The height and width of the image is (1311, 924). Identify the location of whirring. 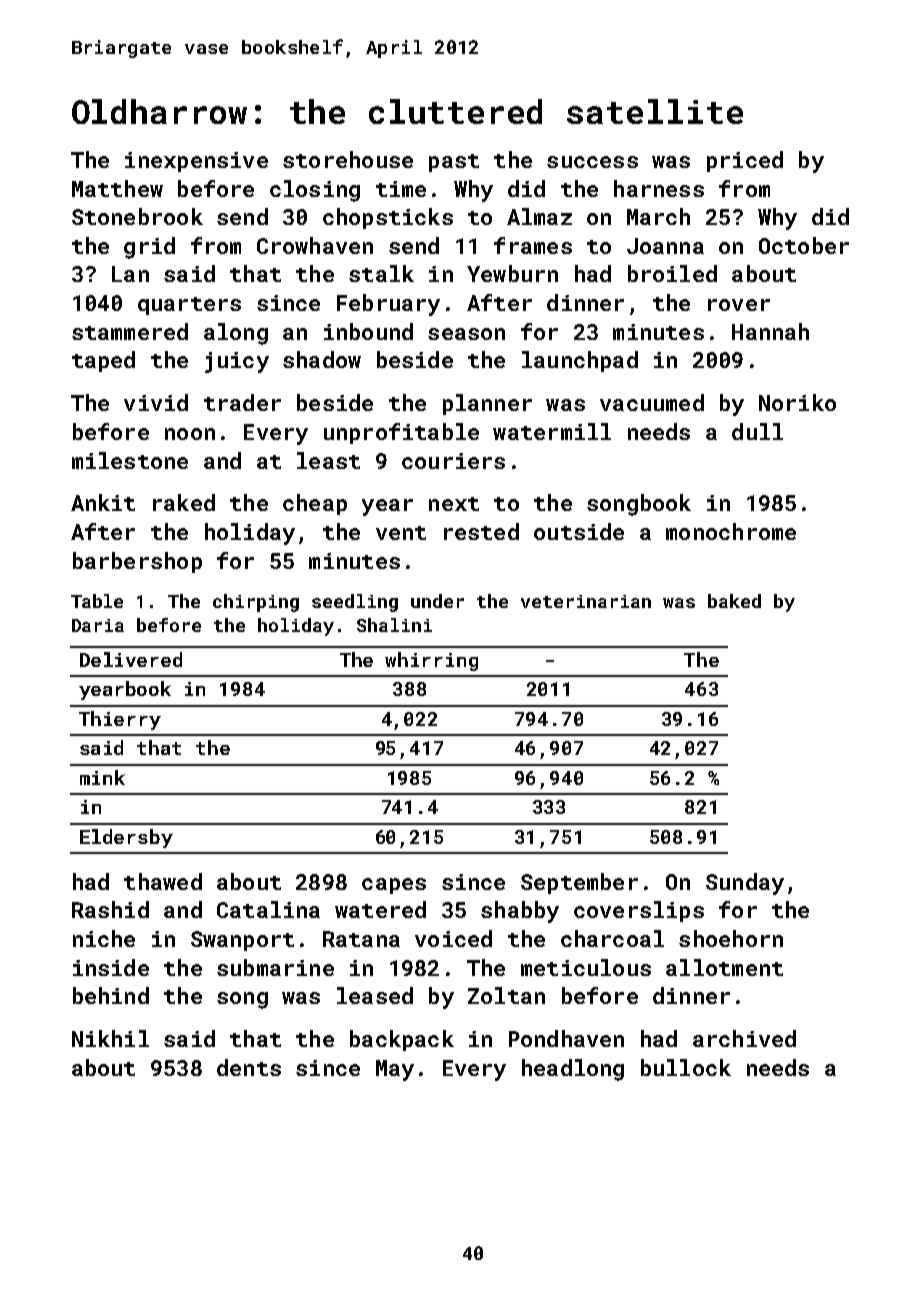
(431, 661).
